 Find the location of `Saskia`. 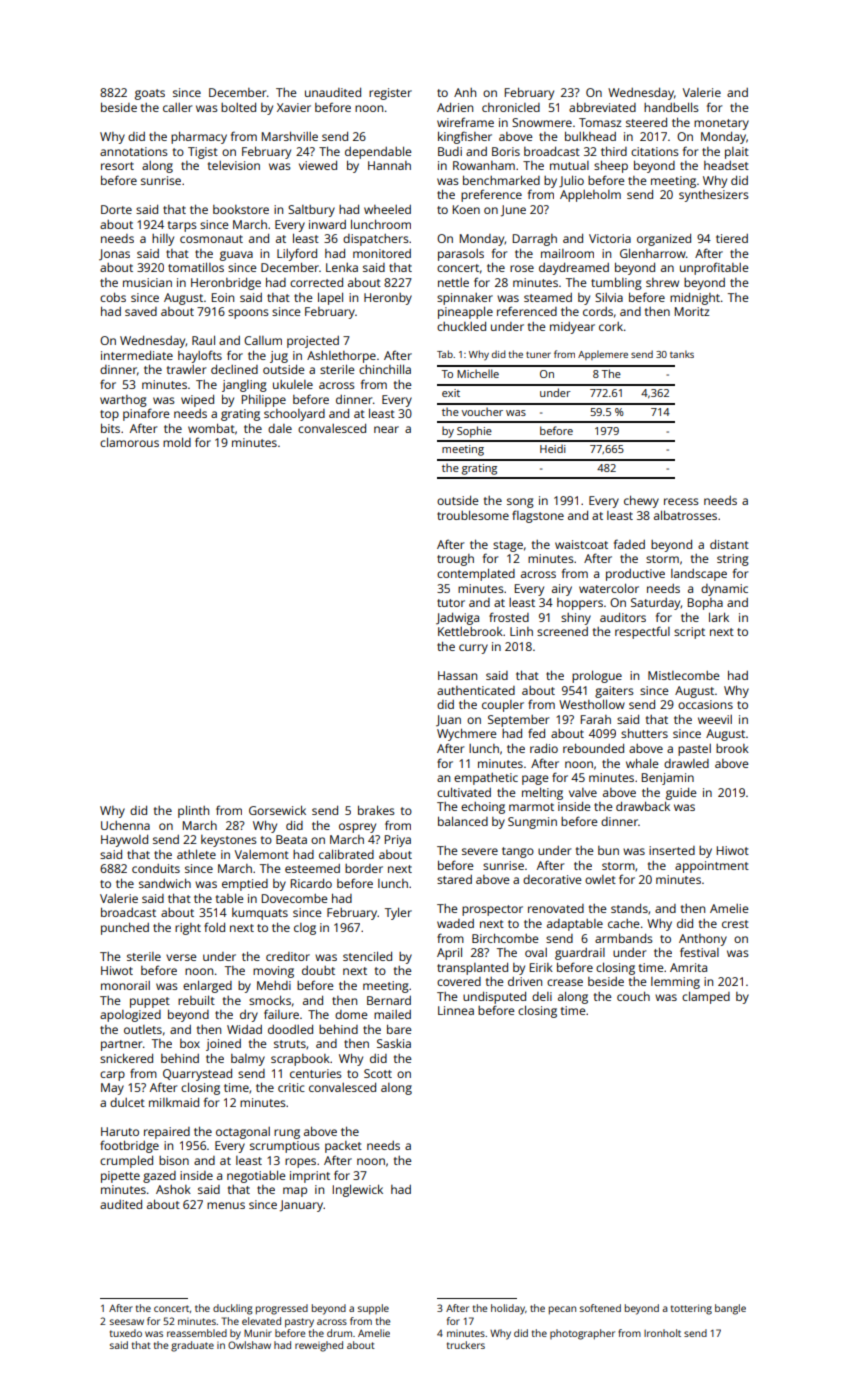

Saskia is located at coordinates (394, 1043).
